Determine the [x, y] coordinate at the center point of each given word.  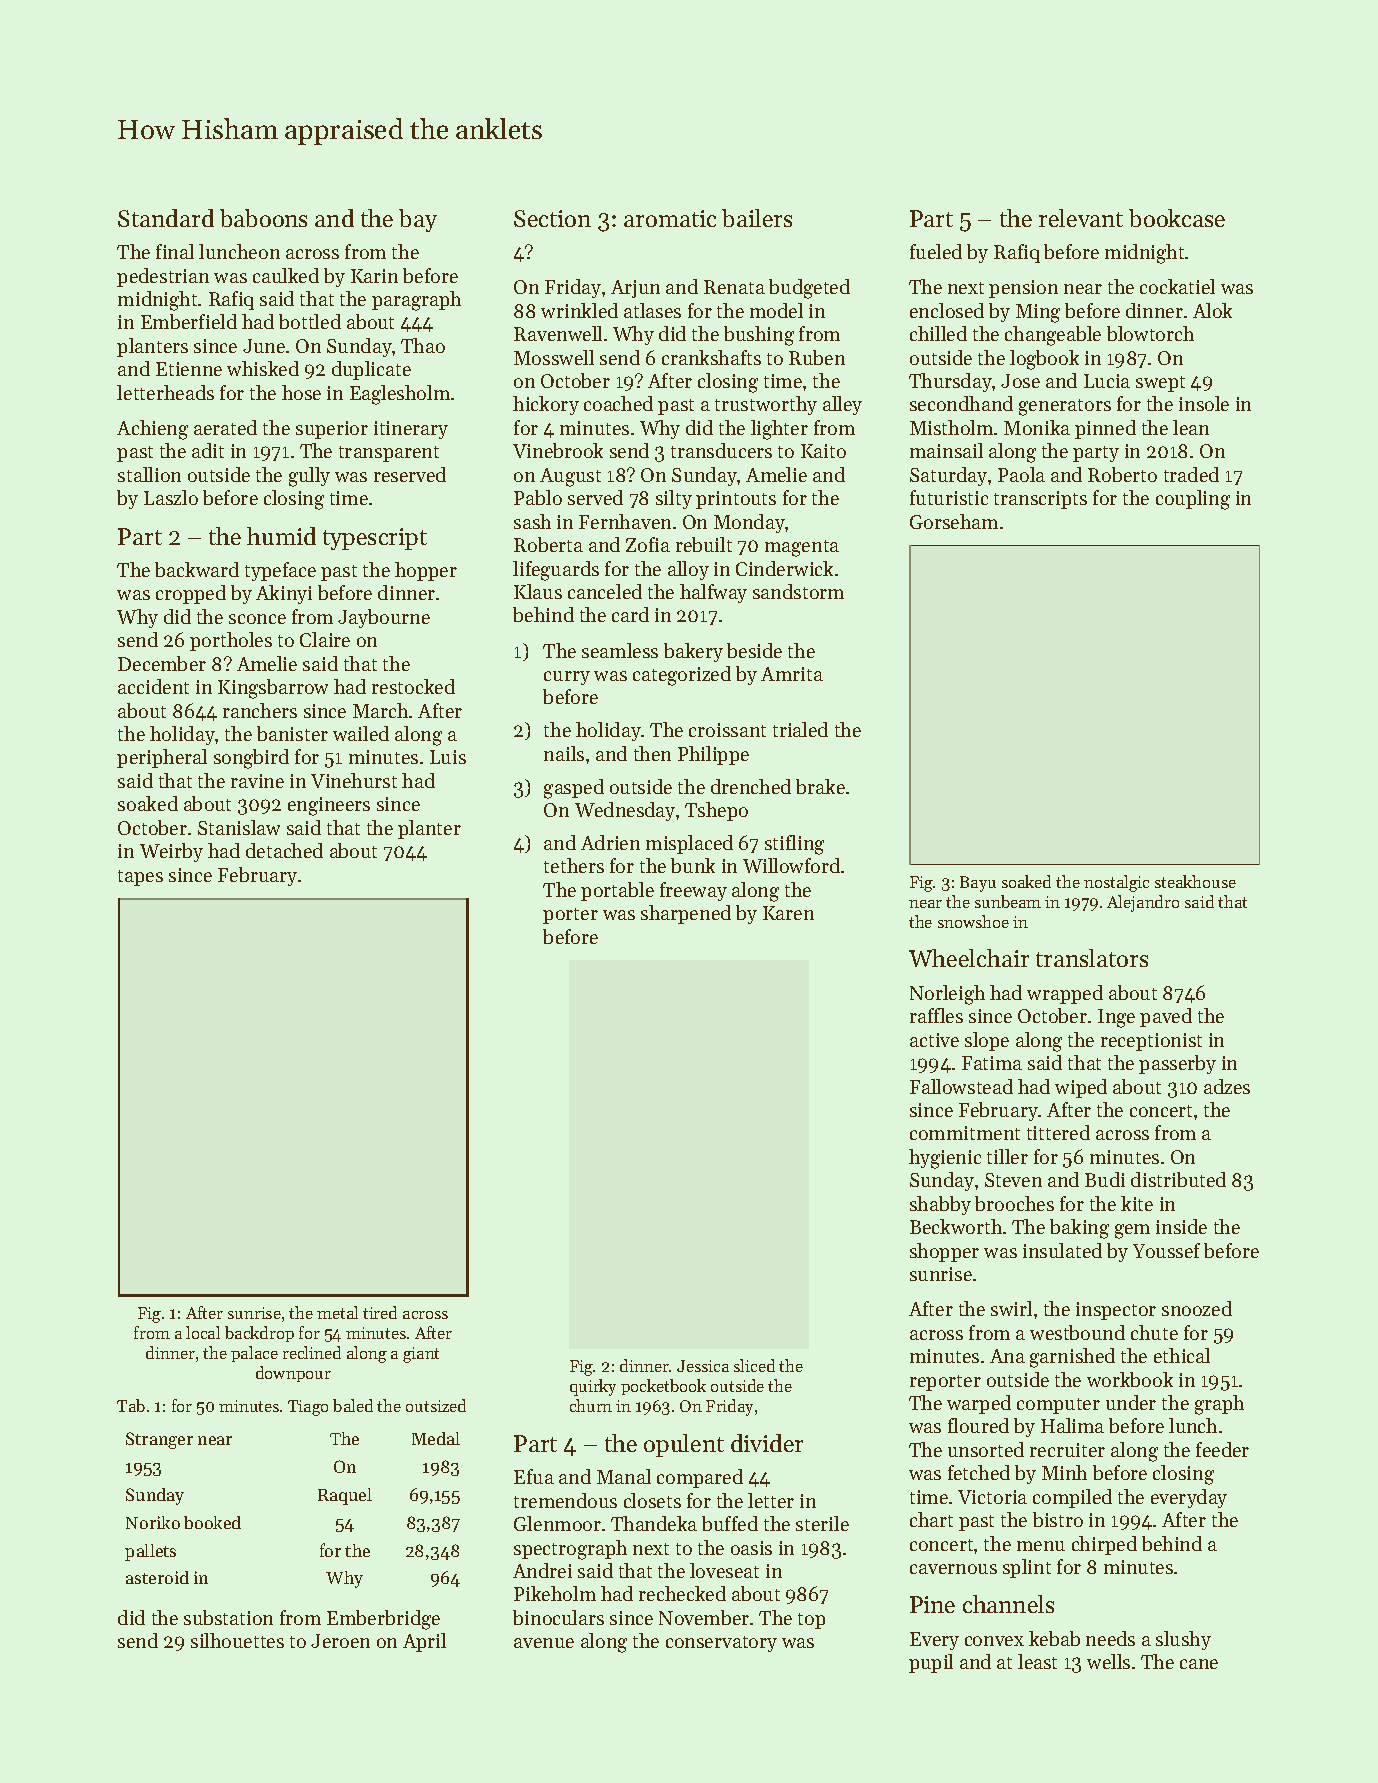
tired [380, 1312]
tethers [574, 865]
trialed [800, 729]
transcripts [1040, 500]
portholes [231, 641]
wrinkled [579, 310]
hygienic [945, 1159]
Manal [624, 1476]
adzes [1227, 1086]
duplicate [371, 370]
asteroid [157, 1577]
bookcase [1177, 218]
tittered [1058, 1132]
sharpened [686, 914]
